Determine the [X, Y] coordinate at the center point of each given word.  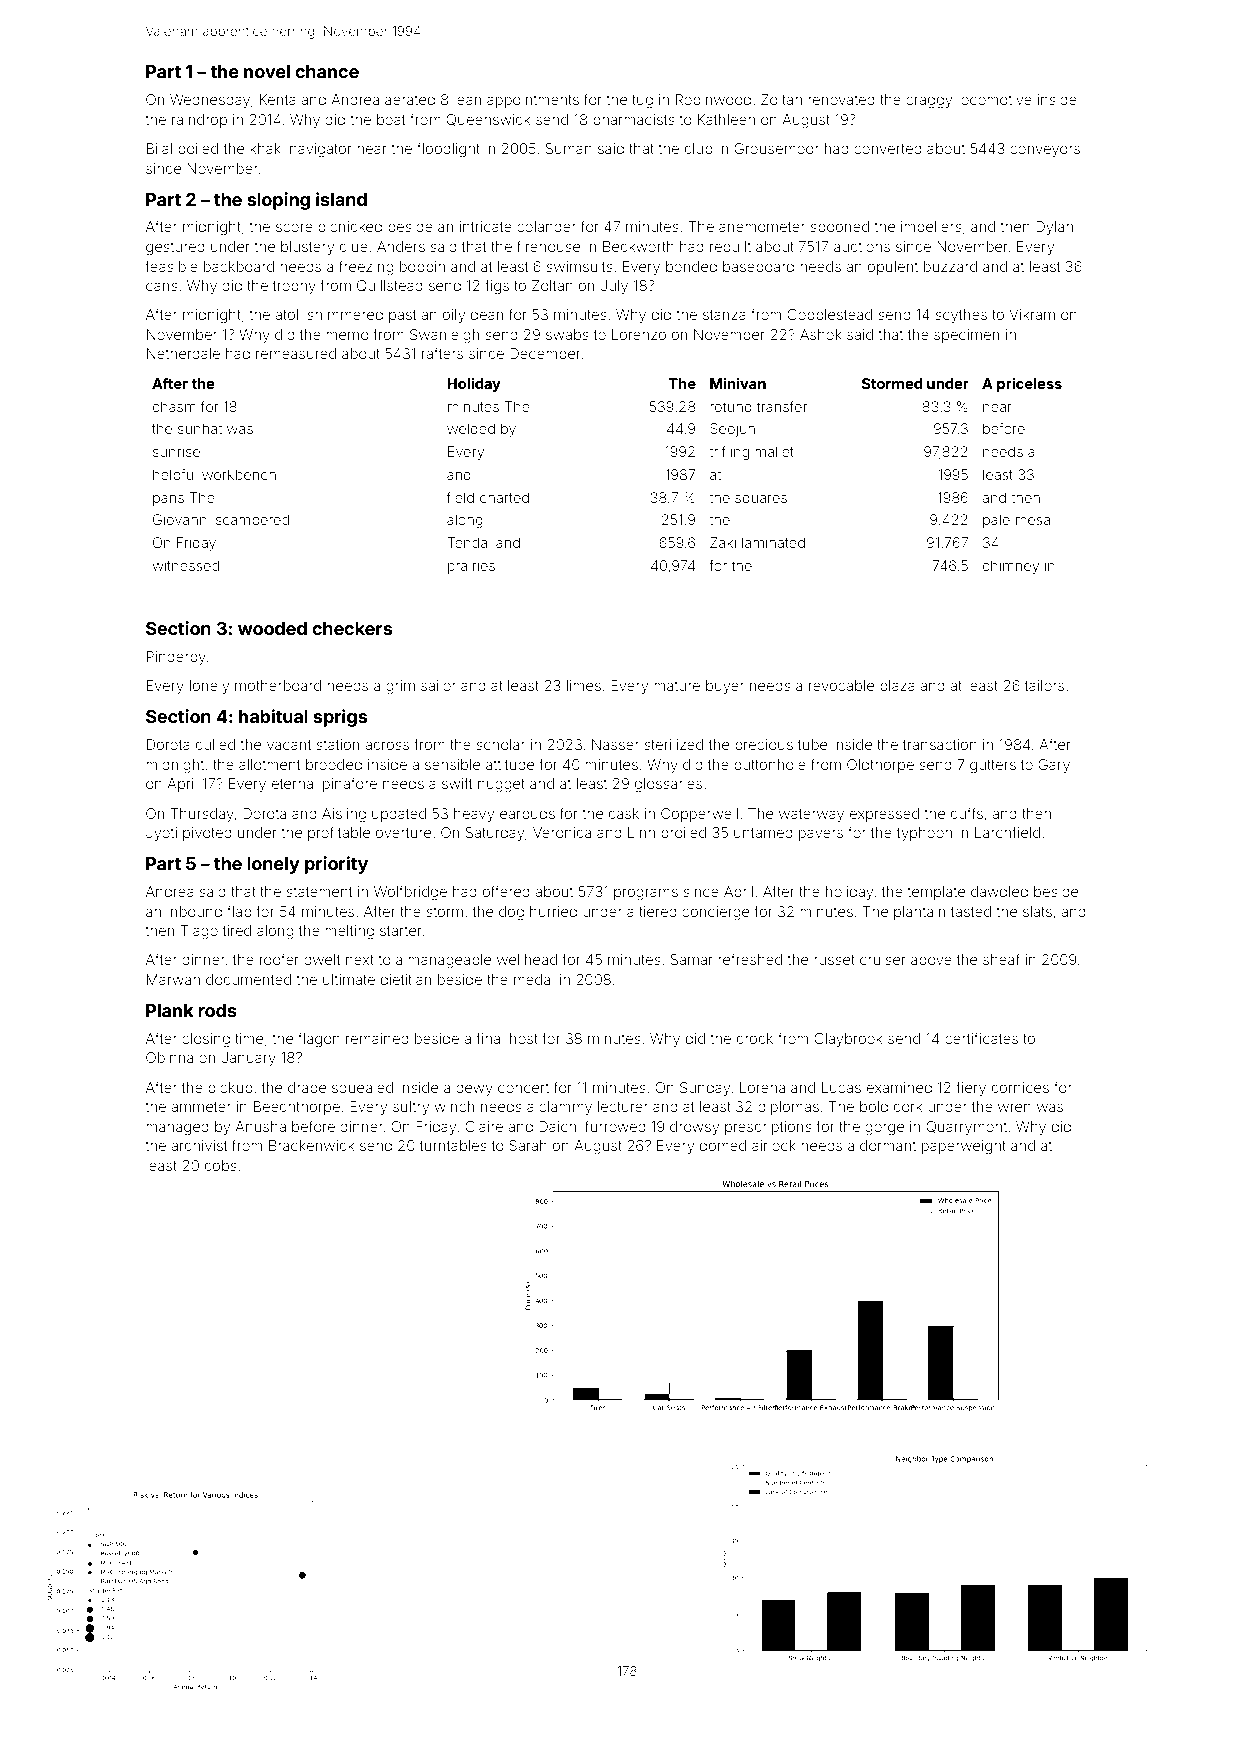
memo [347, 335]
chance [327, 71]
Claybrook [848, 1040]
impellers [931, 228]
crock [755, 1038]
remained [377, 1038]
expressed [884, 815]
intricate [486, 226]
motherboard [278, 685]
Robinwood [713, 99]
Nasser [615, 744]
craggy [929, 102]
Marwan [173, 979]
